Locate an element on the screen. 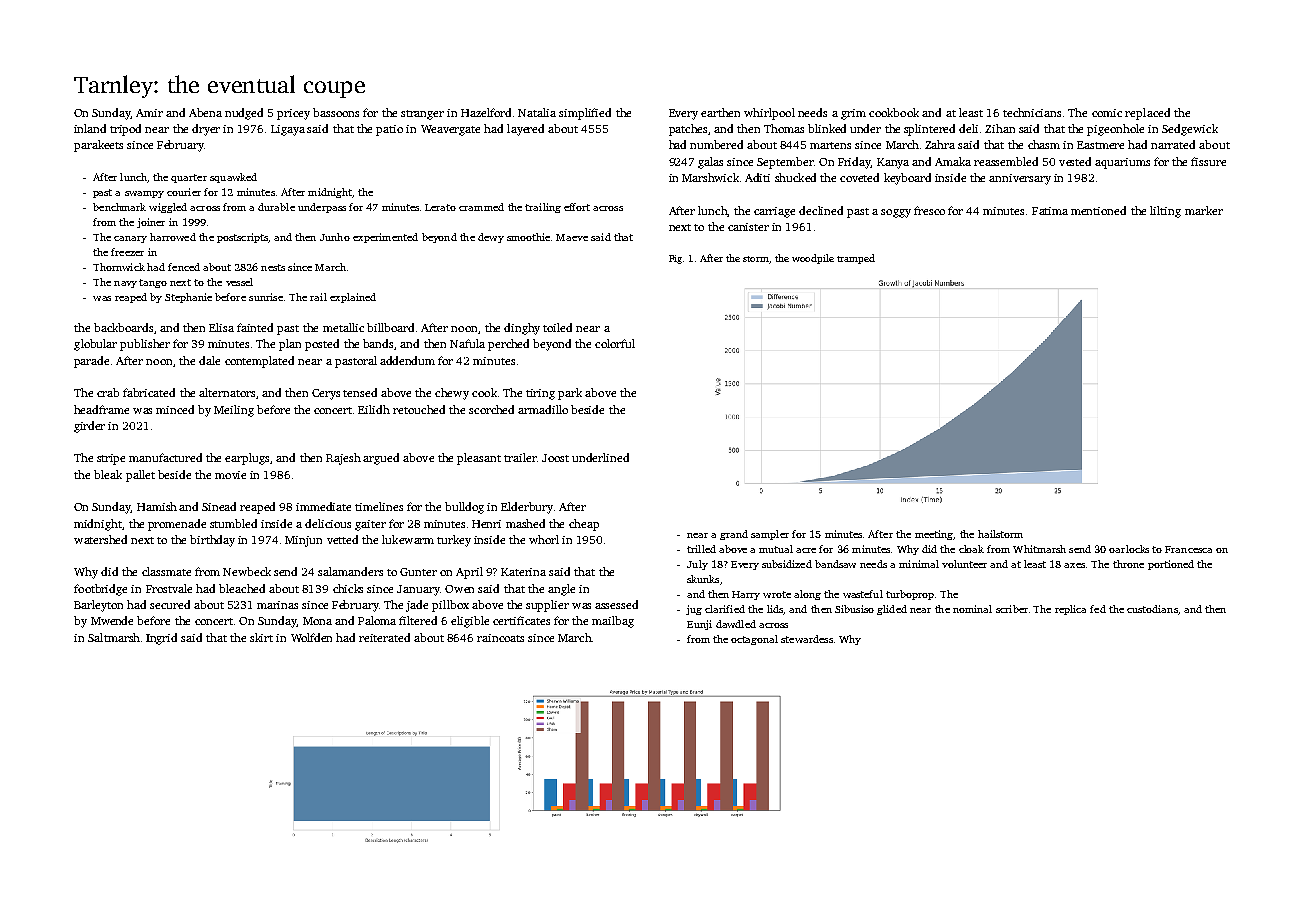 The image size is (1308, 924). squawked is located at coordinates (233, 178).
